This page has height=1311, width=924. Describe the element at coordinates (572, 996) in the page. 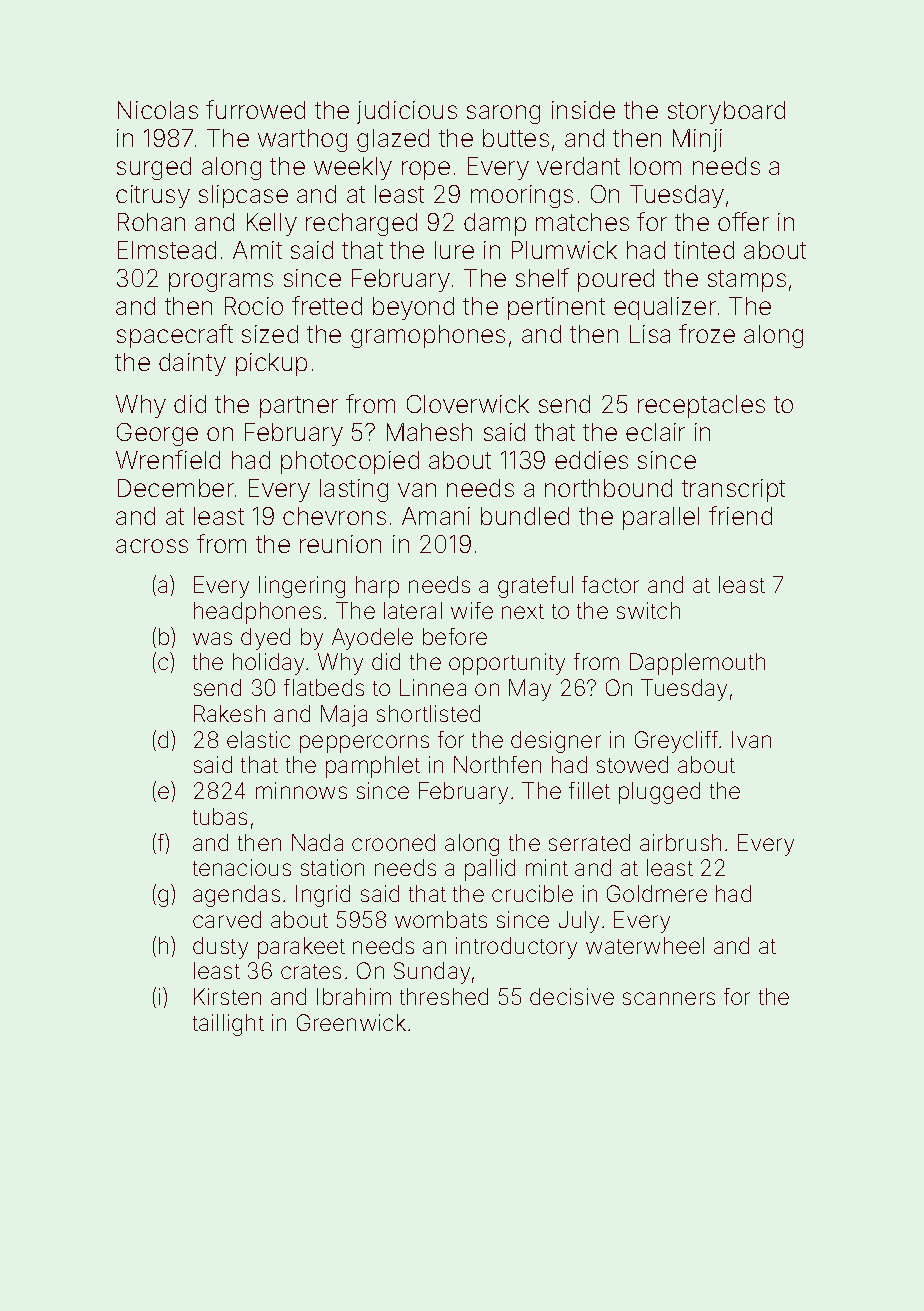

I see `decisive` at that location.
